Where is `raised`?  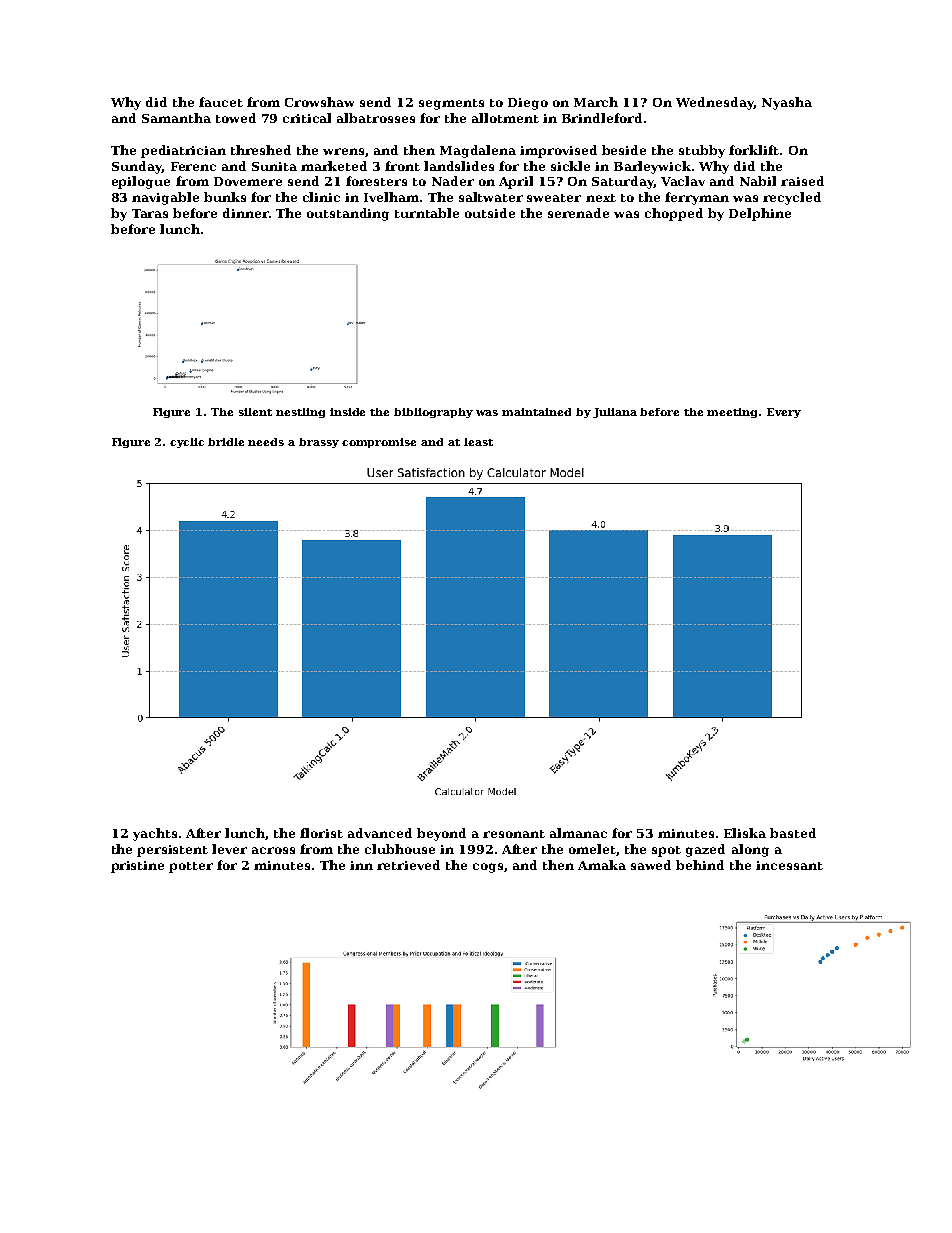
raised is located at coordinates (802, 181).
